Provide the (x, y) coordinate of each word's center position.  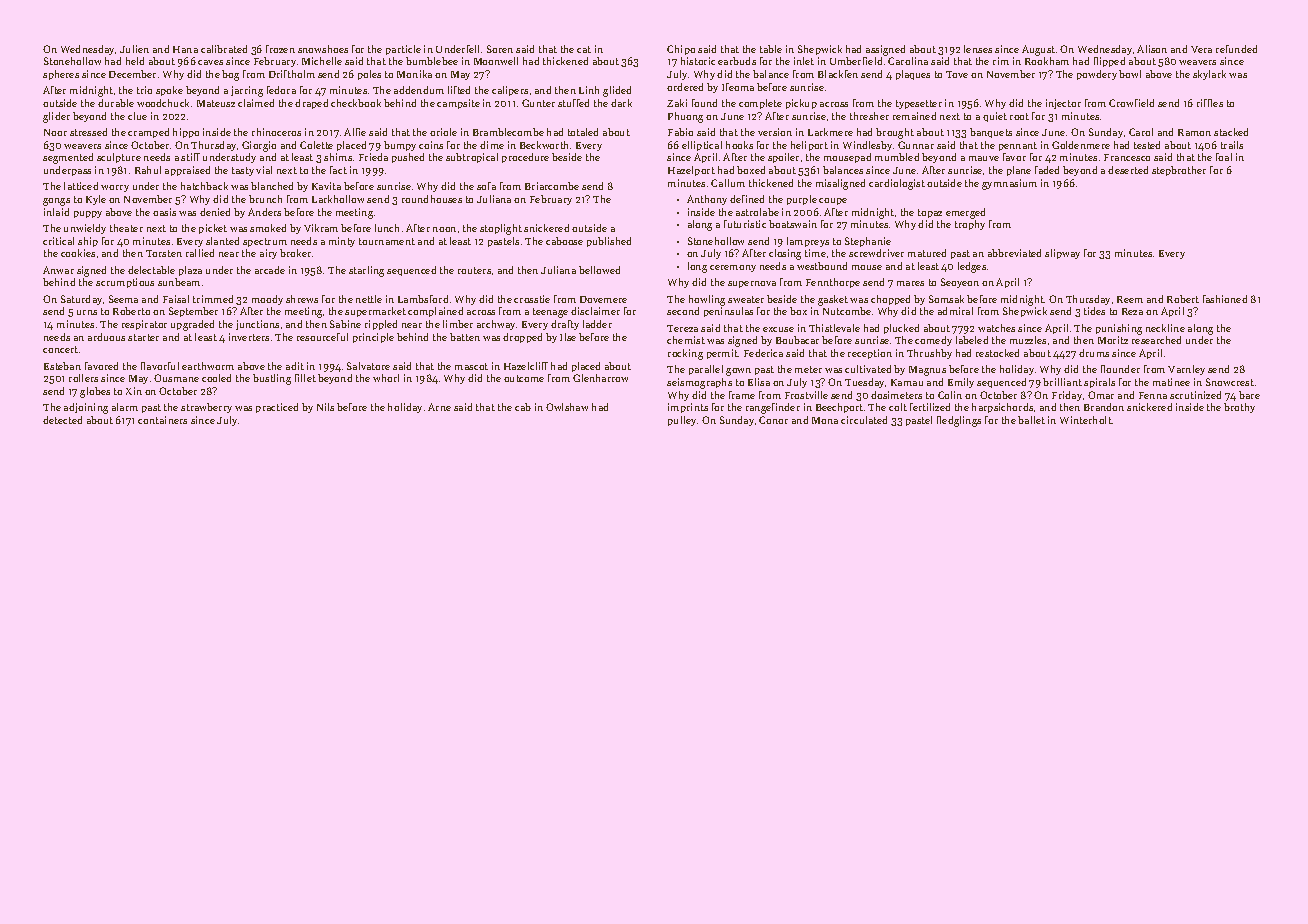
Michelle (322, 61)
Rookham (1047, 61)
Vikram (321, 228)
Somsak (946, 299)
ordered (685, 87)
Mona (825, 420)
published (609, 242)
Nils (325, 407)
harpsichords (1002, 408)
